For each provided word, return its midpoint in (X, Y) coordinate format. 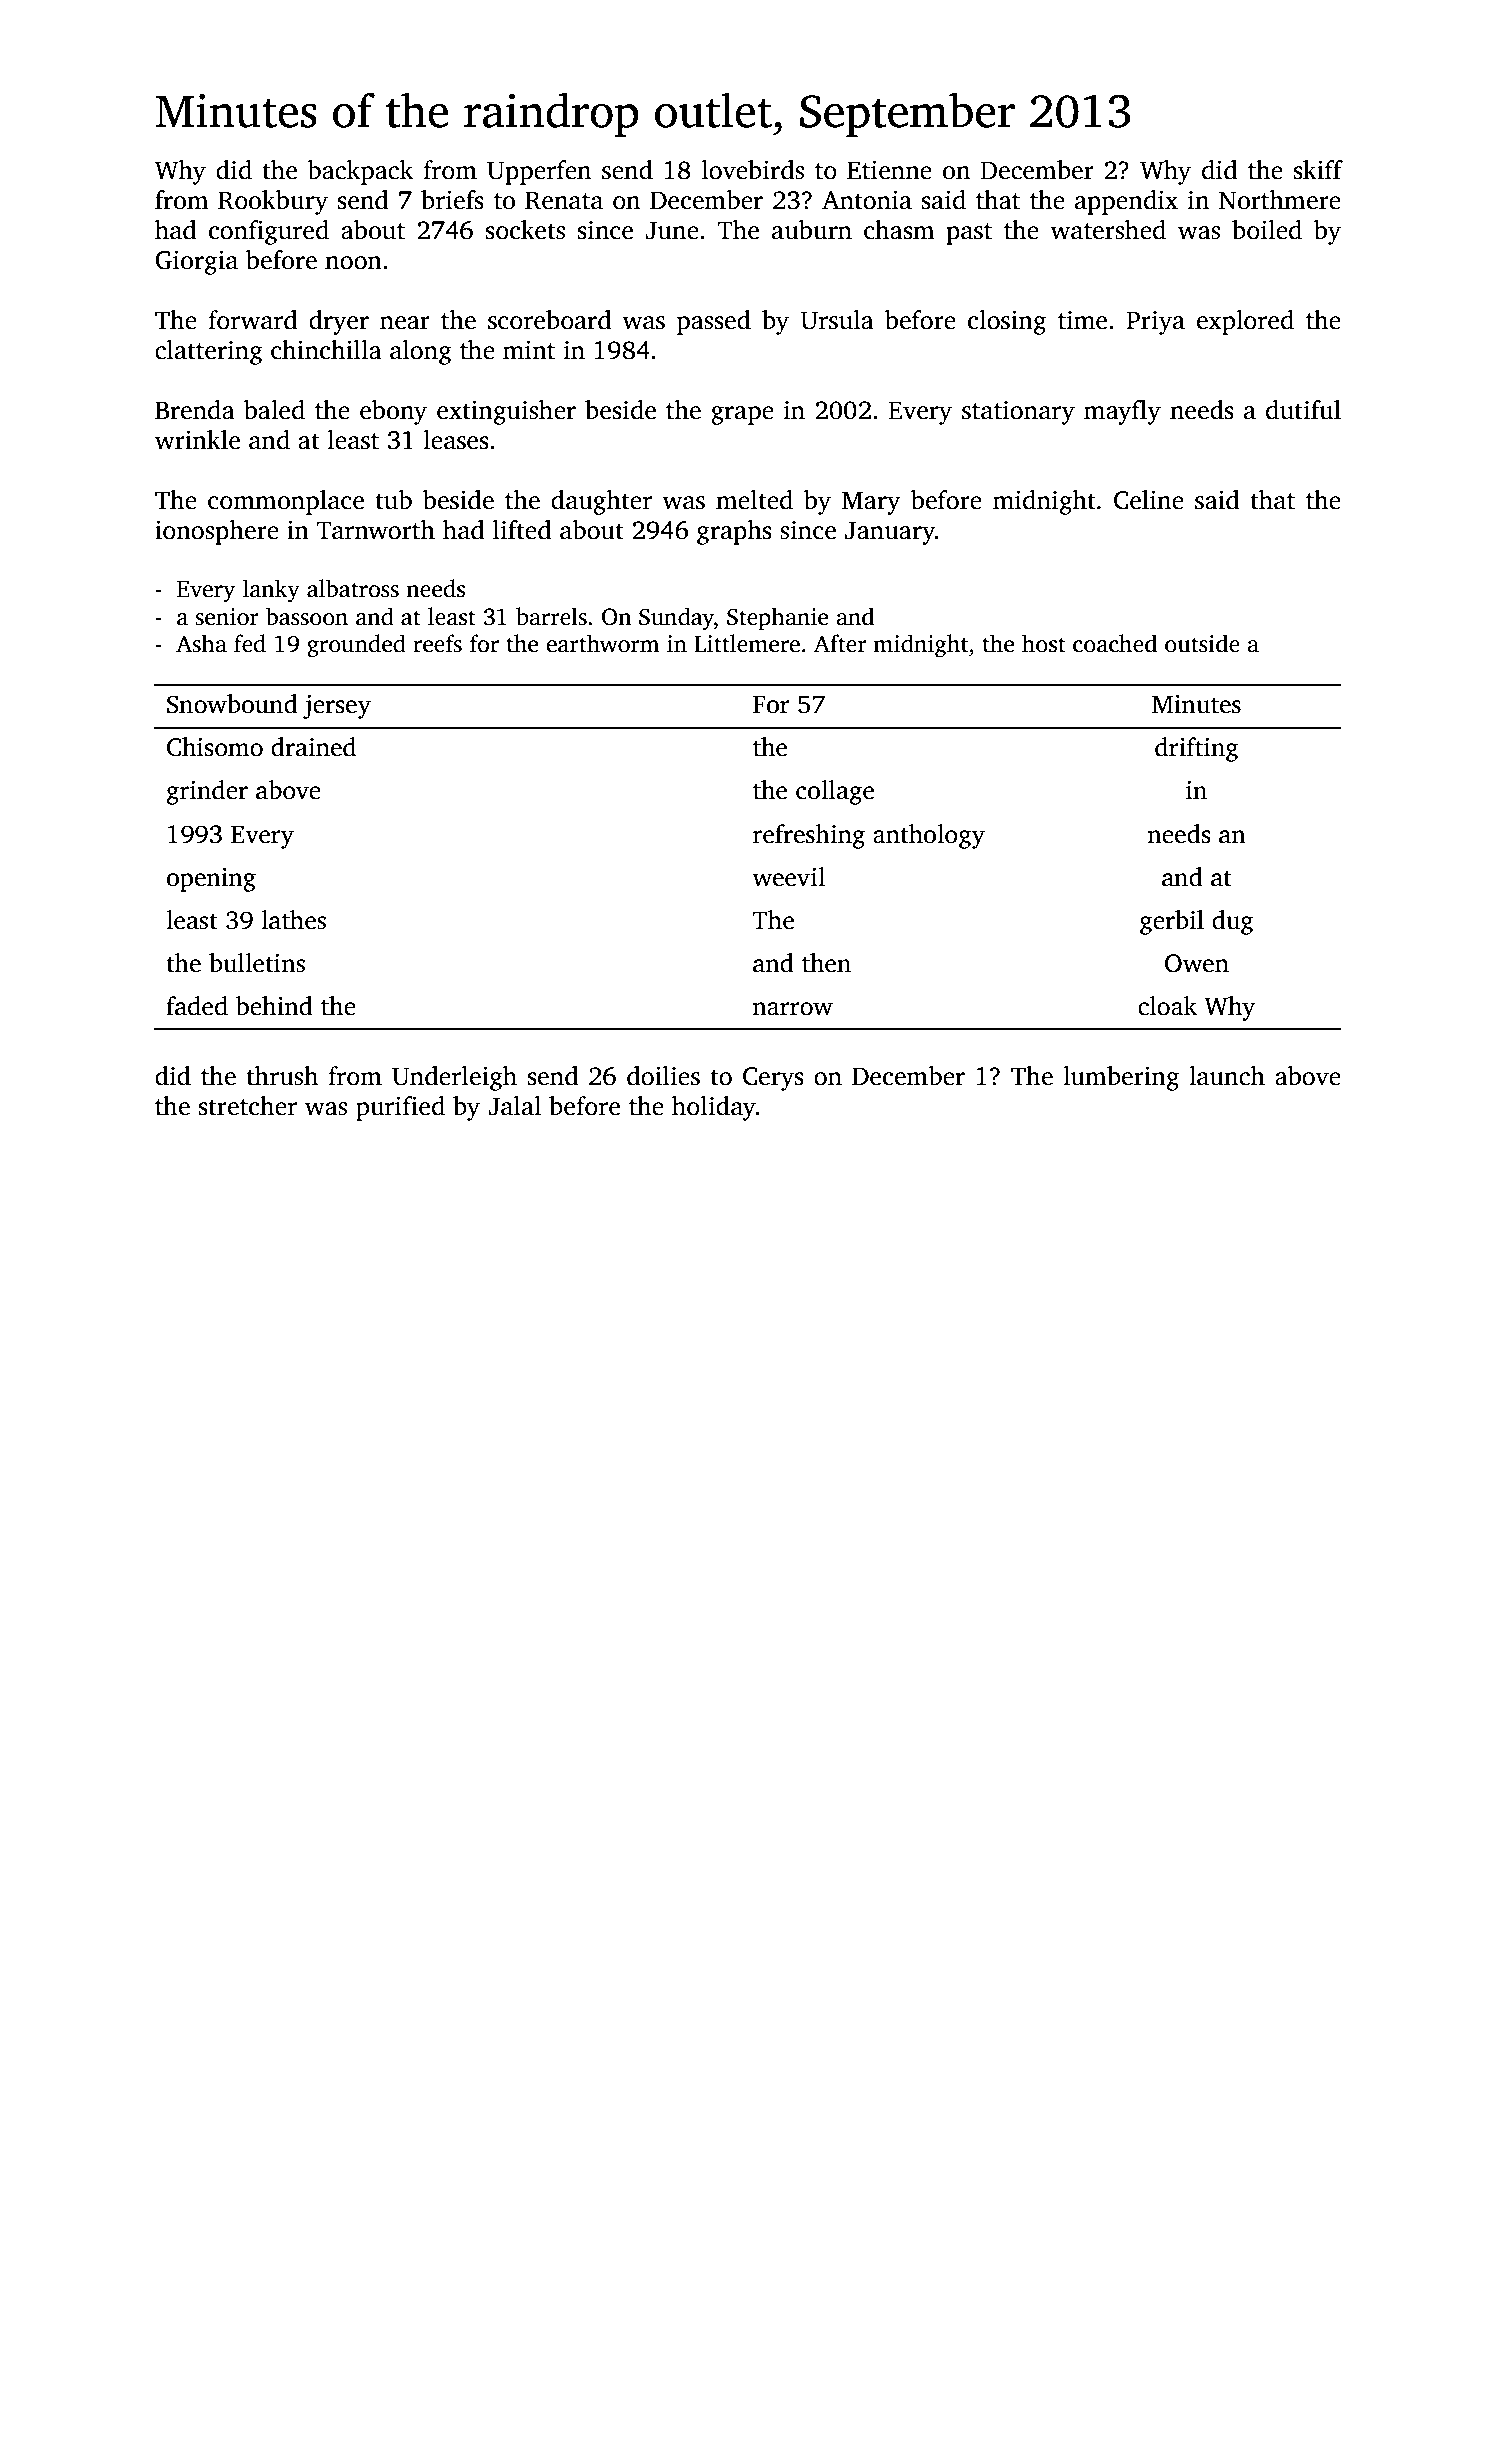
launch (1227, 1076)
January (890, 533)
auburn (812, 230)
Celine (1149, 500)
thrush (282, 1076)
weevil (788, 877)
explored (1245, 322)
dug (1233, 922)
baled (274, 410)
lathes (293, 920)
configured (269, 232)
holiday (714, 1108)
